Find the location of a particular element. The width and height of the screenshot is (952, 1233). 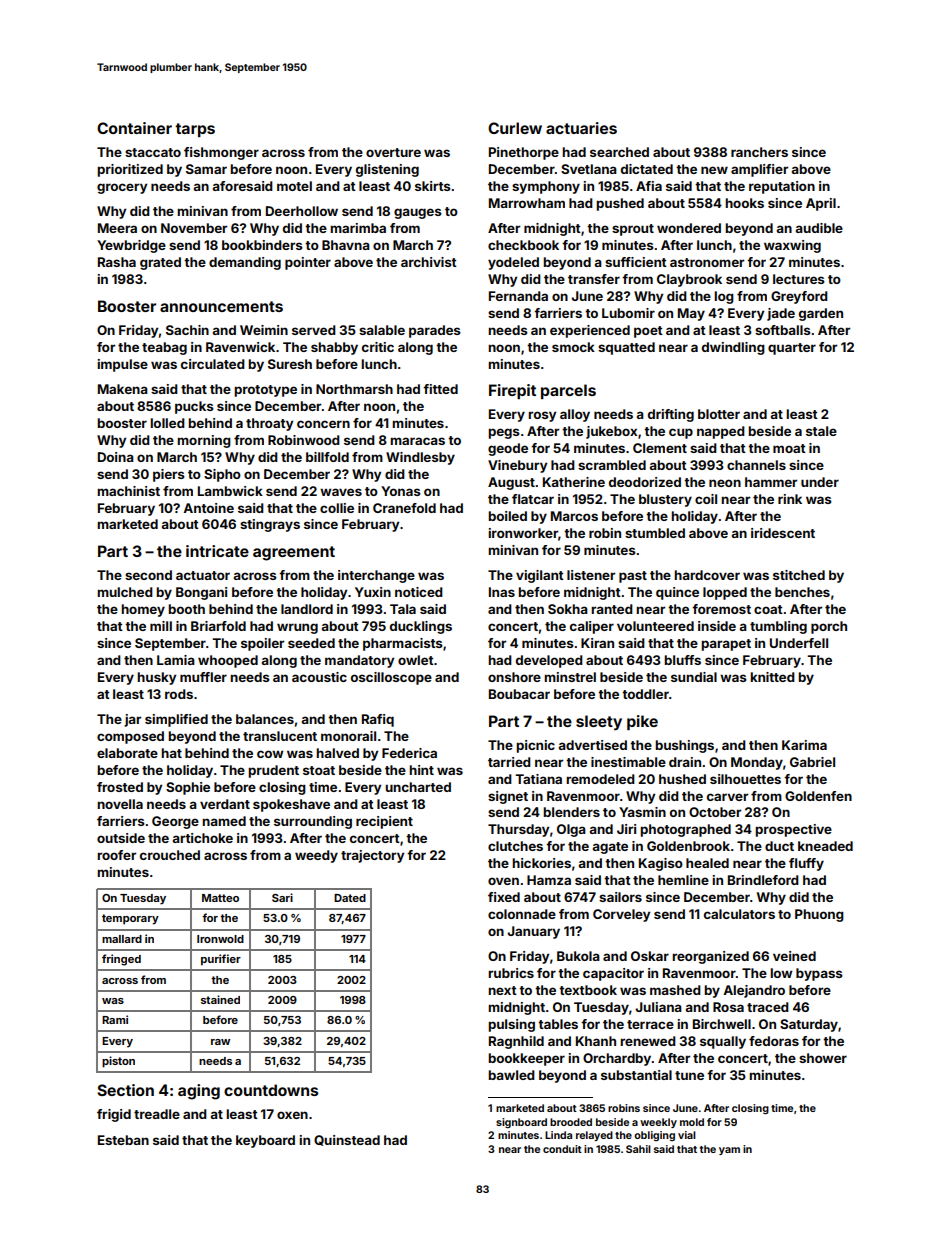

stale is located at coordinates (821, 431).
